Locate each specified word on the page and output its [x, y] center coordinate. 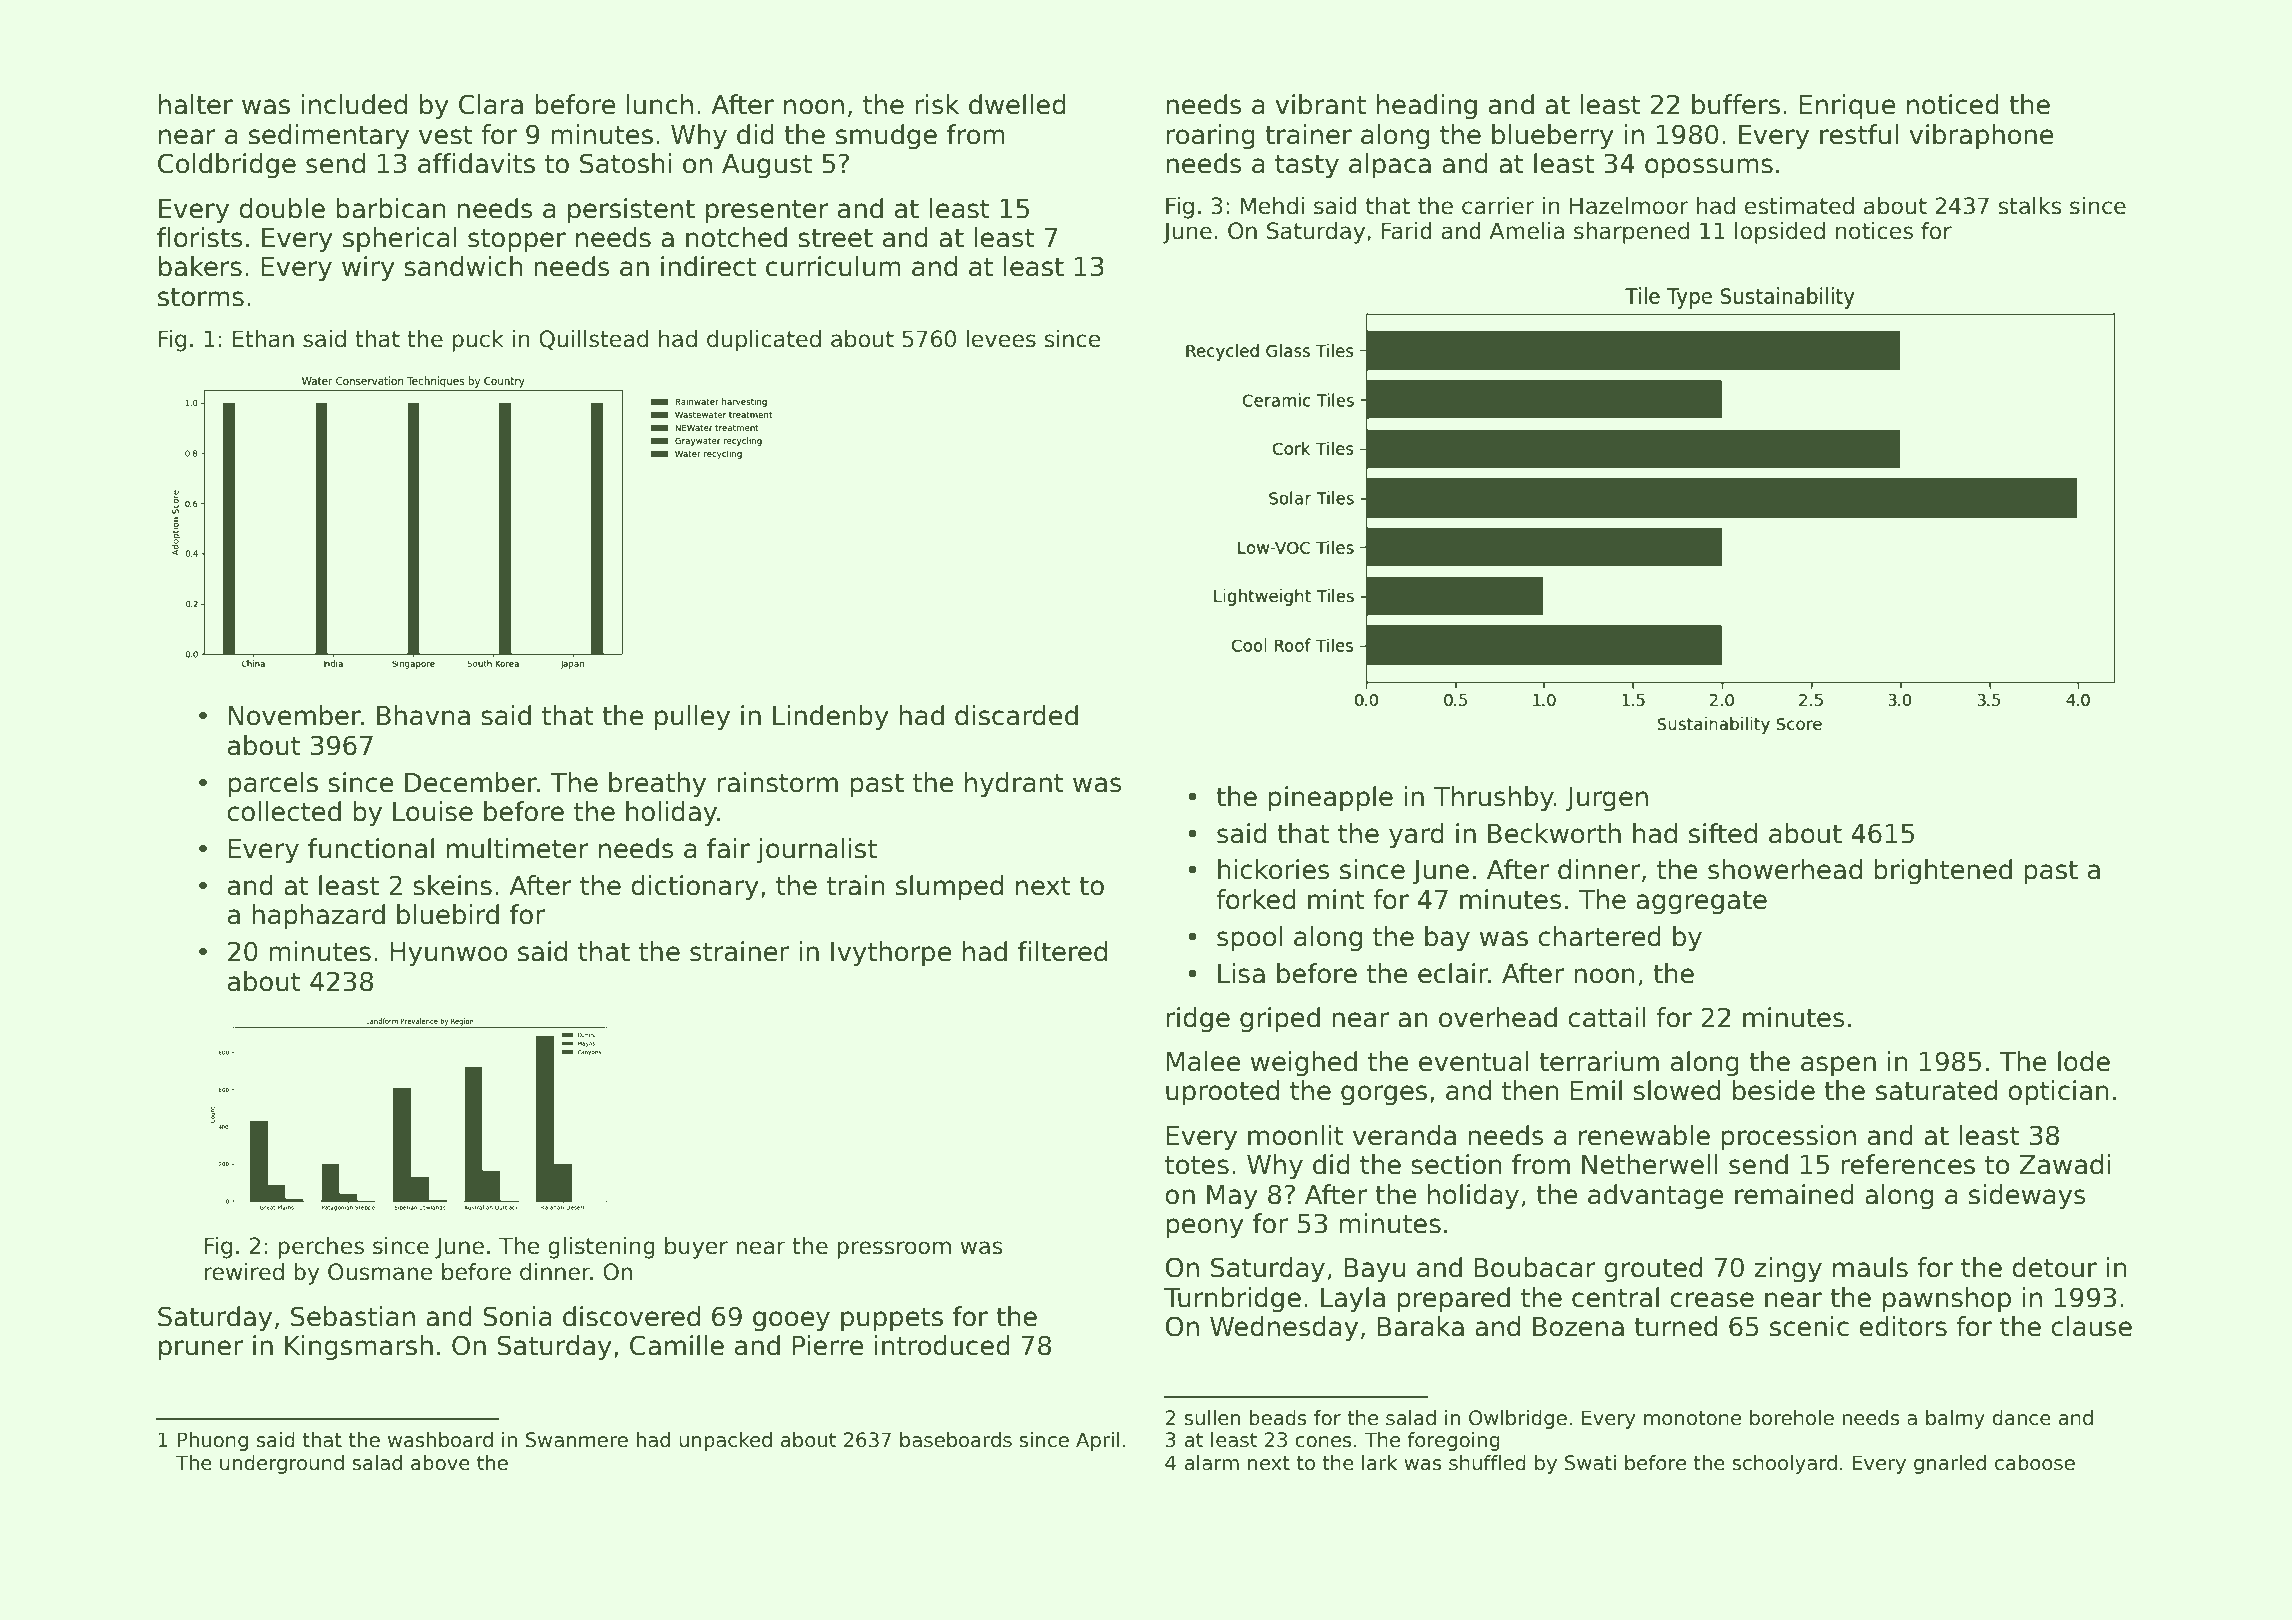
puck [478, 341]
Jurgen [1607, 799]
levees [1001, 339]
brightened [1943, 872]
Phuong [213, 1441]
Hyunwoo [449, 954]
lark [1379, 1463]
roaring [1210, 137]
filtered [1062, 951]
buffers [1736, 104]
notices [1874, 231]
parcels [273, 785]
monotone [1692, 1418]
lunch [660, 104]
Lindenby [831, 718]
